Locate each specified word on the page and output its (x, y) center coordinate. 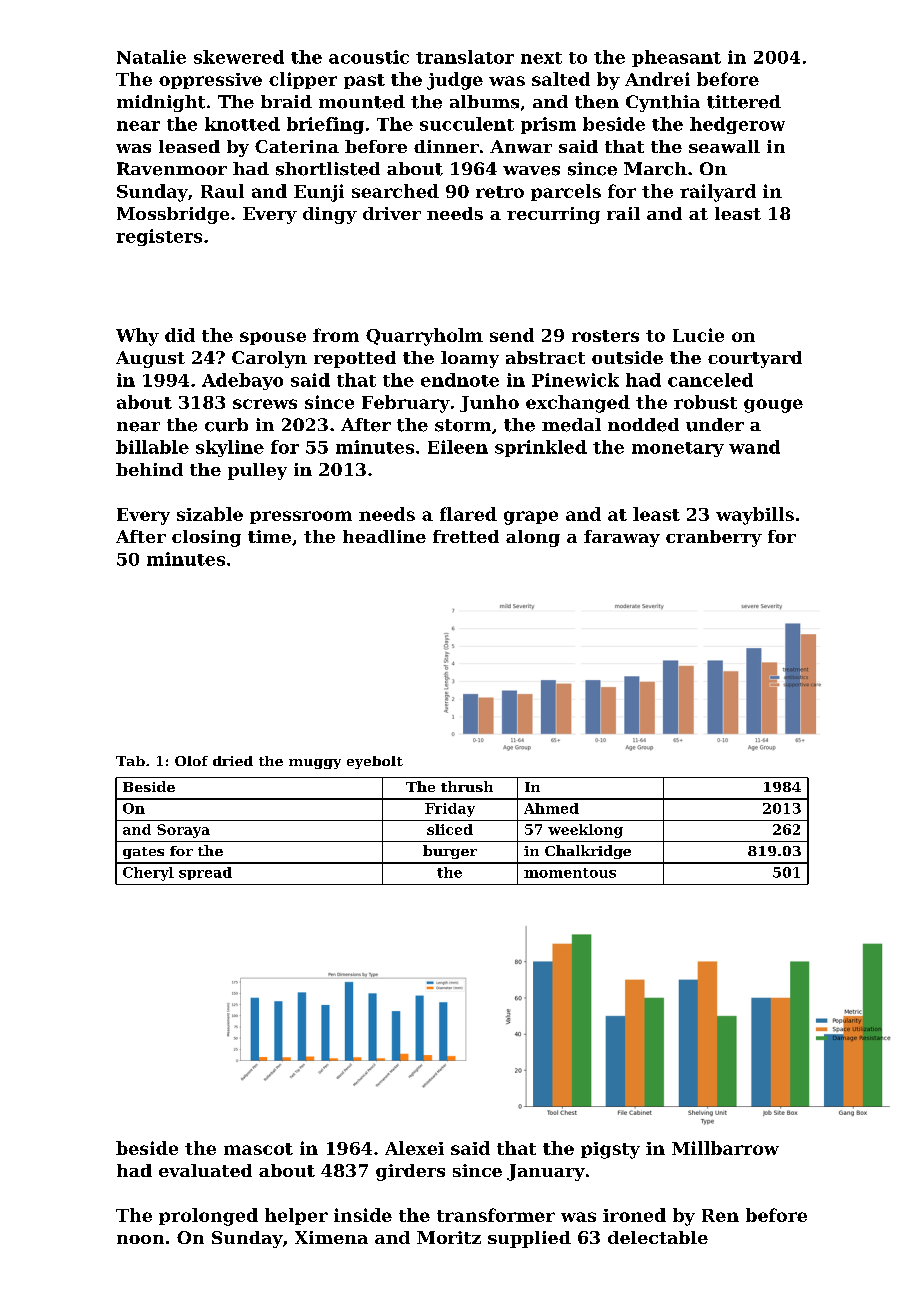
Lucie (698, 335)
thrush (467, 786)
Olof (191, 761)
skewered (239, 57)
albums (484, 102)
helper (296, 1216)
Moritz (449, 1237)
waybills (755, 516)
